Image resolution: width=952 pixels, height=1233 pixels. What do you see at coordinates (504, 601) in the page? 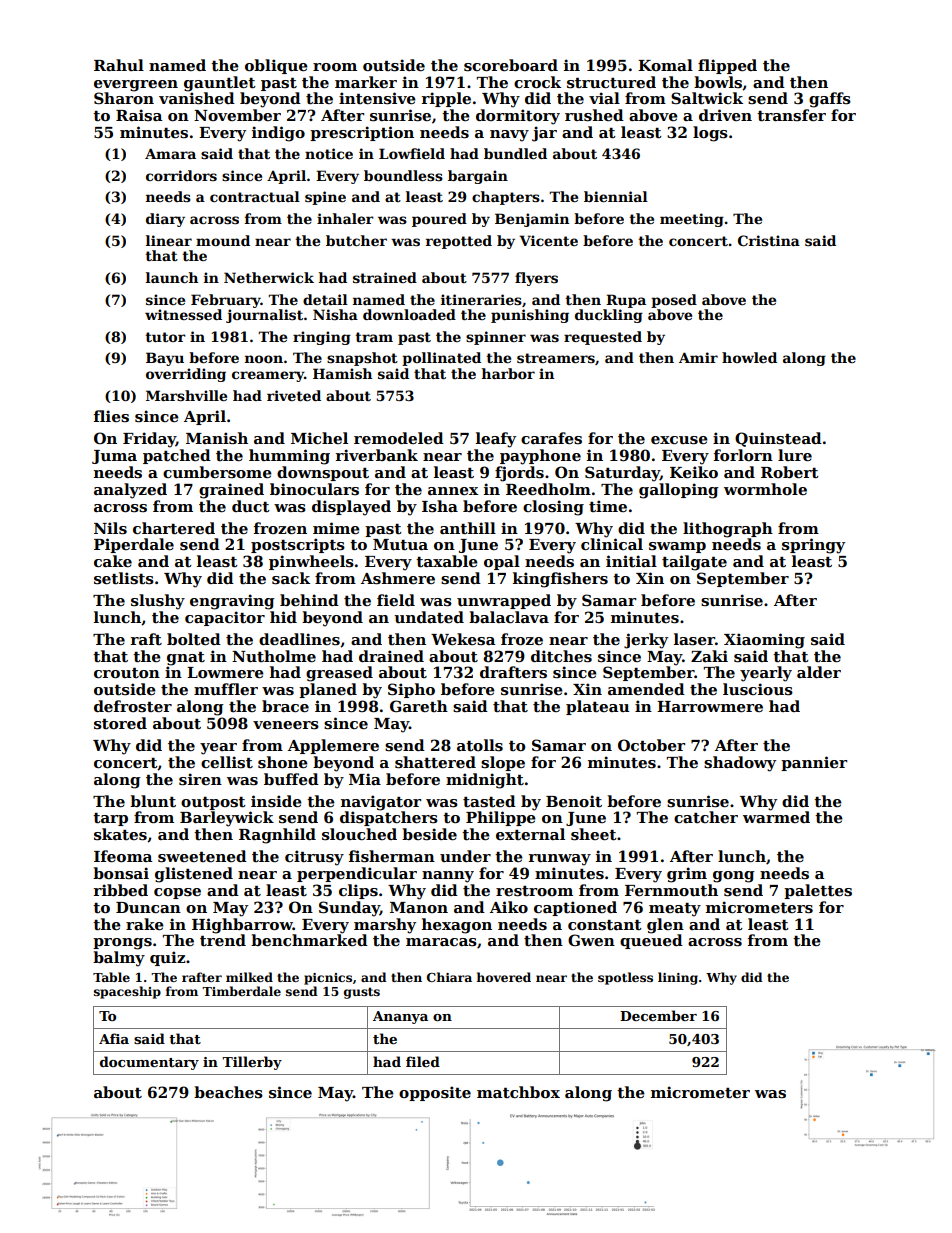
I see `unwrapped` at bounding box center [504, 601].
